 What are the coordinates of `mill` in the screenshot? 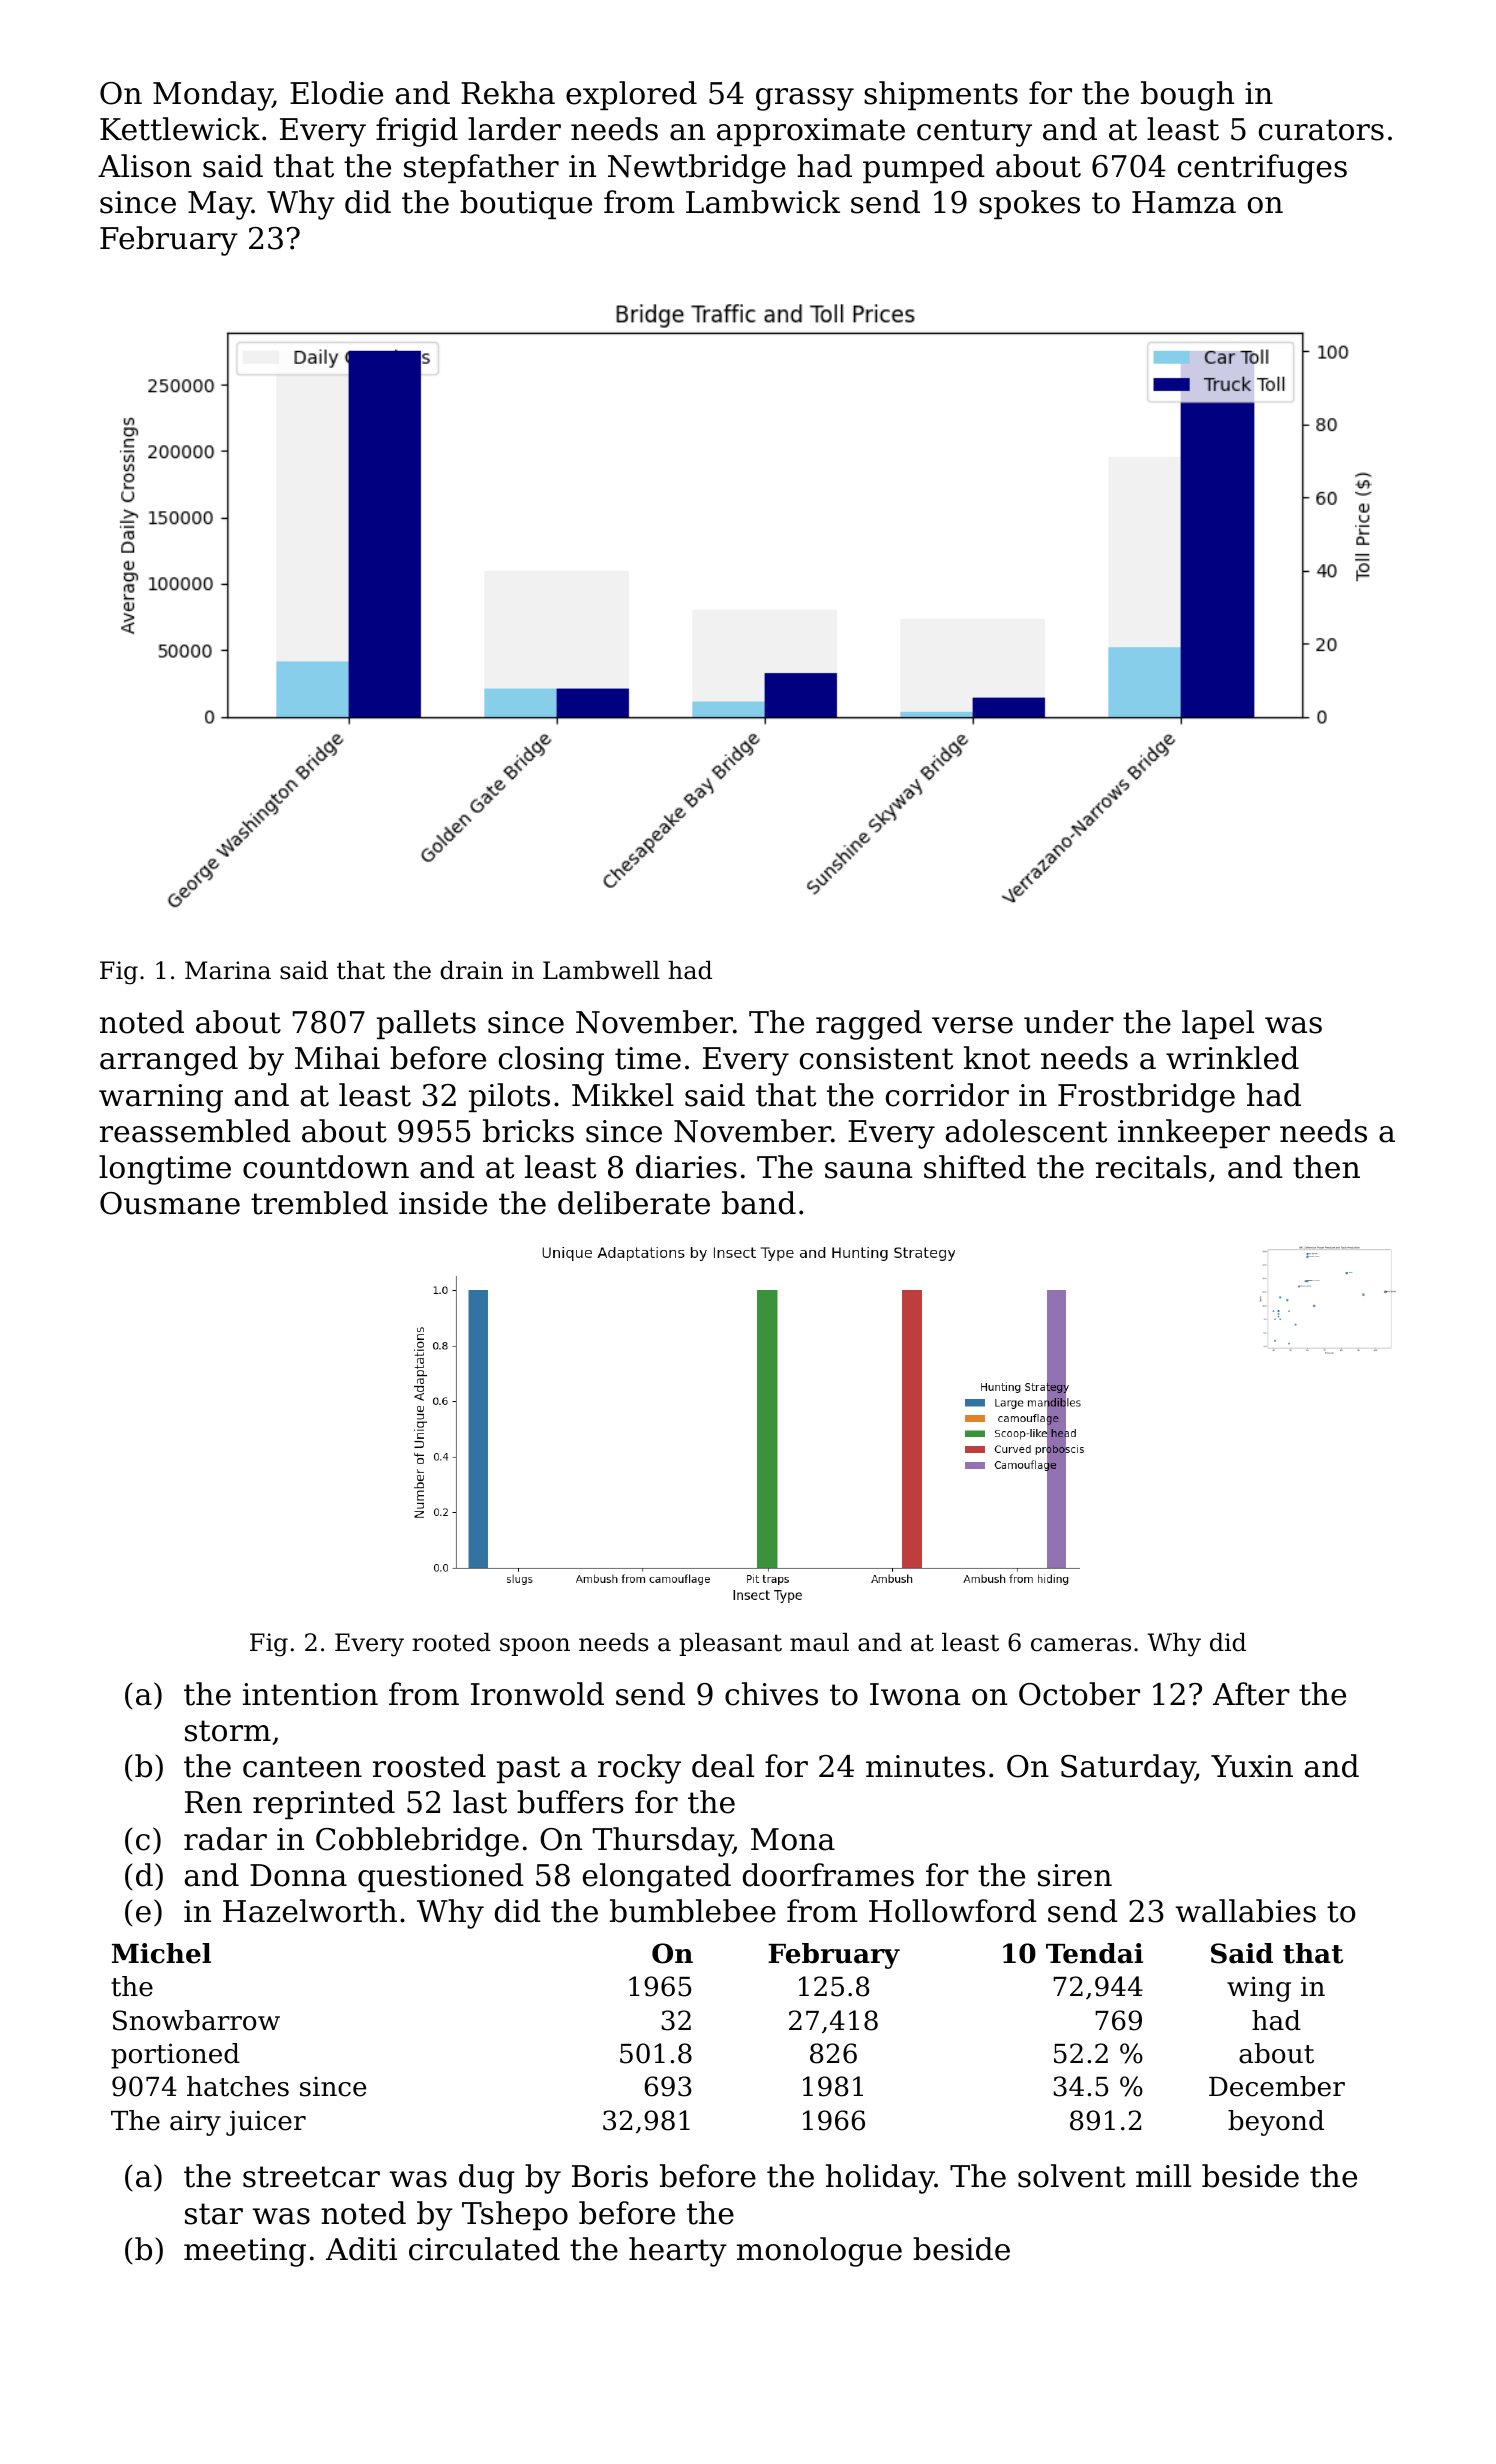 It's located at (1163, 2175).
